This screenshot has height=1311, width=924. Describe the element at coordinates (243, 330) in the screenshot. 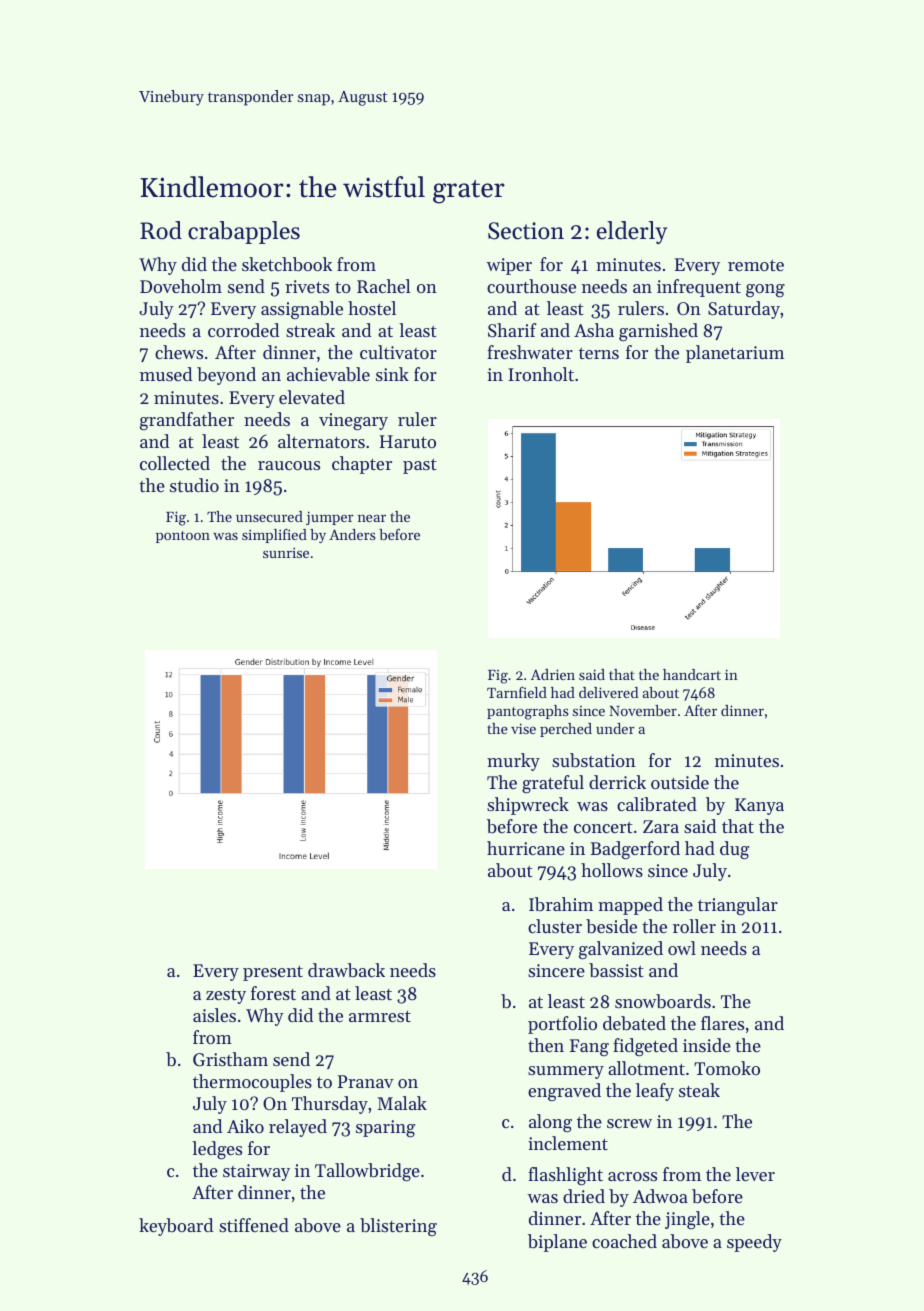

I see `corroded` at that location.
